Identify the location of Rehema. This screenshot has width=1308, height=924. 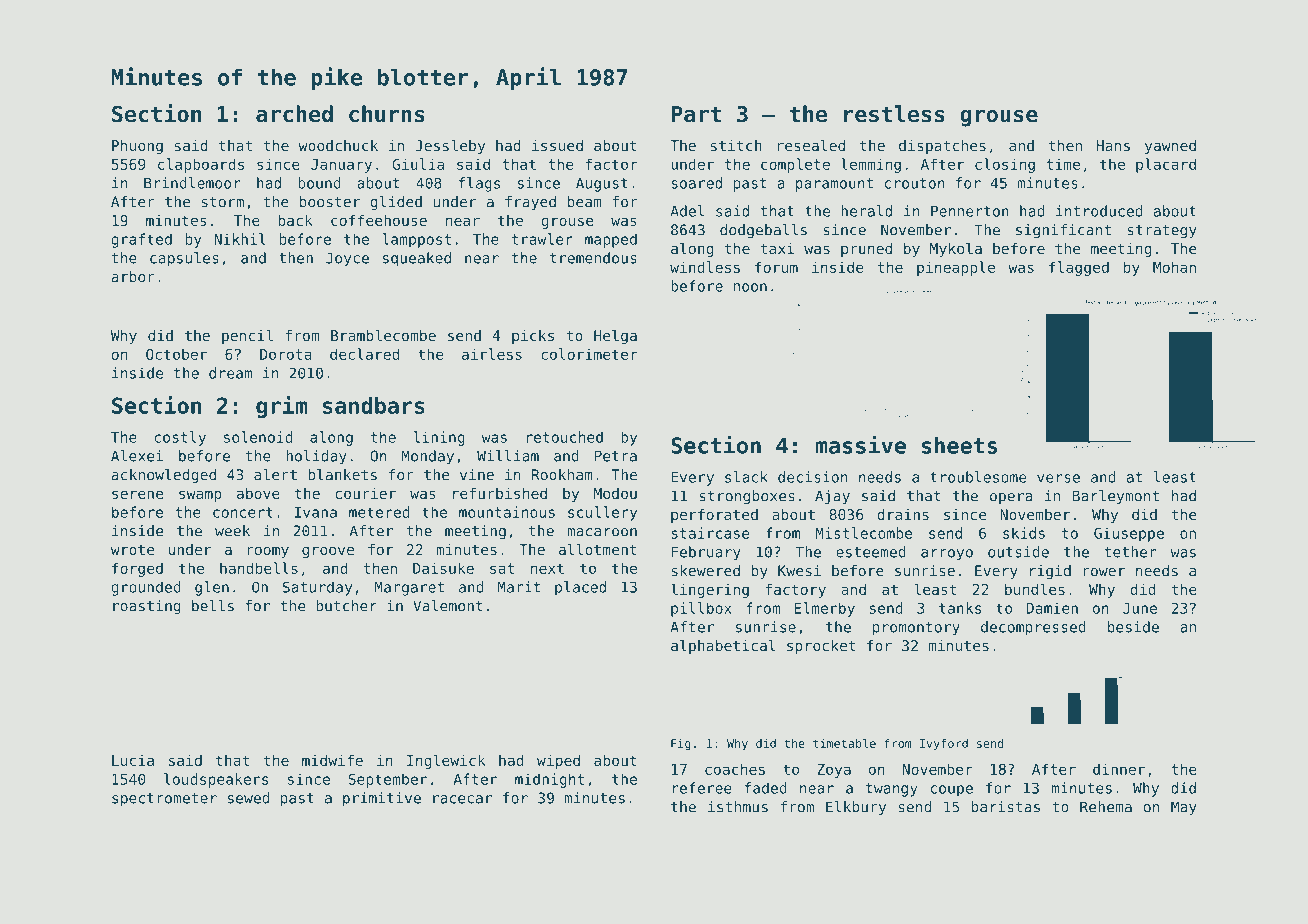
(1106, 807).
